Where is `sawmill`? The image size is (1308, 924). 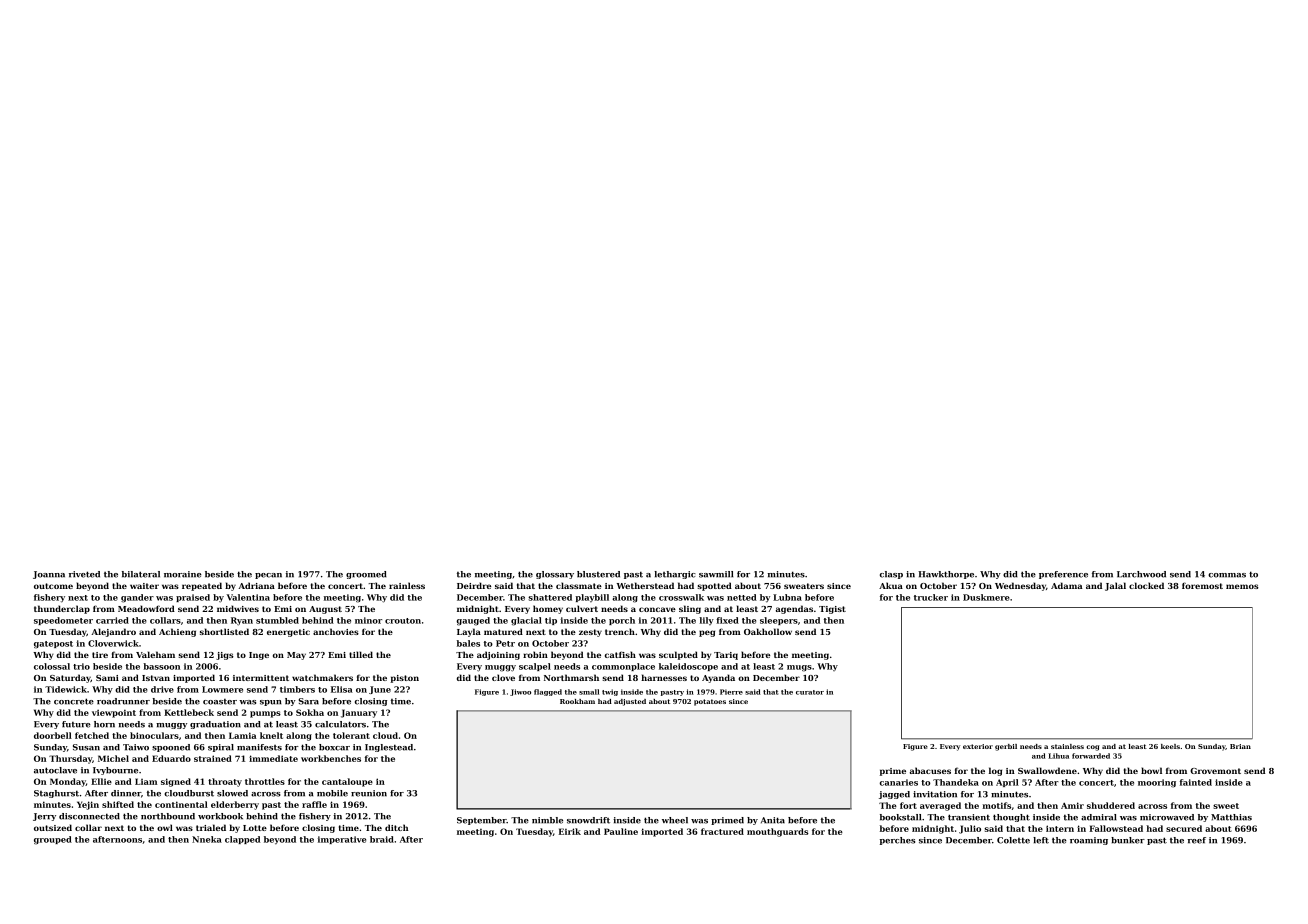
sawmill is located at coordinates (716, 574).
